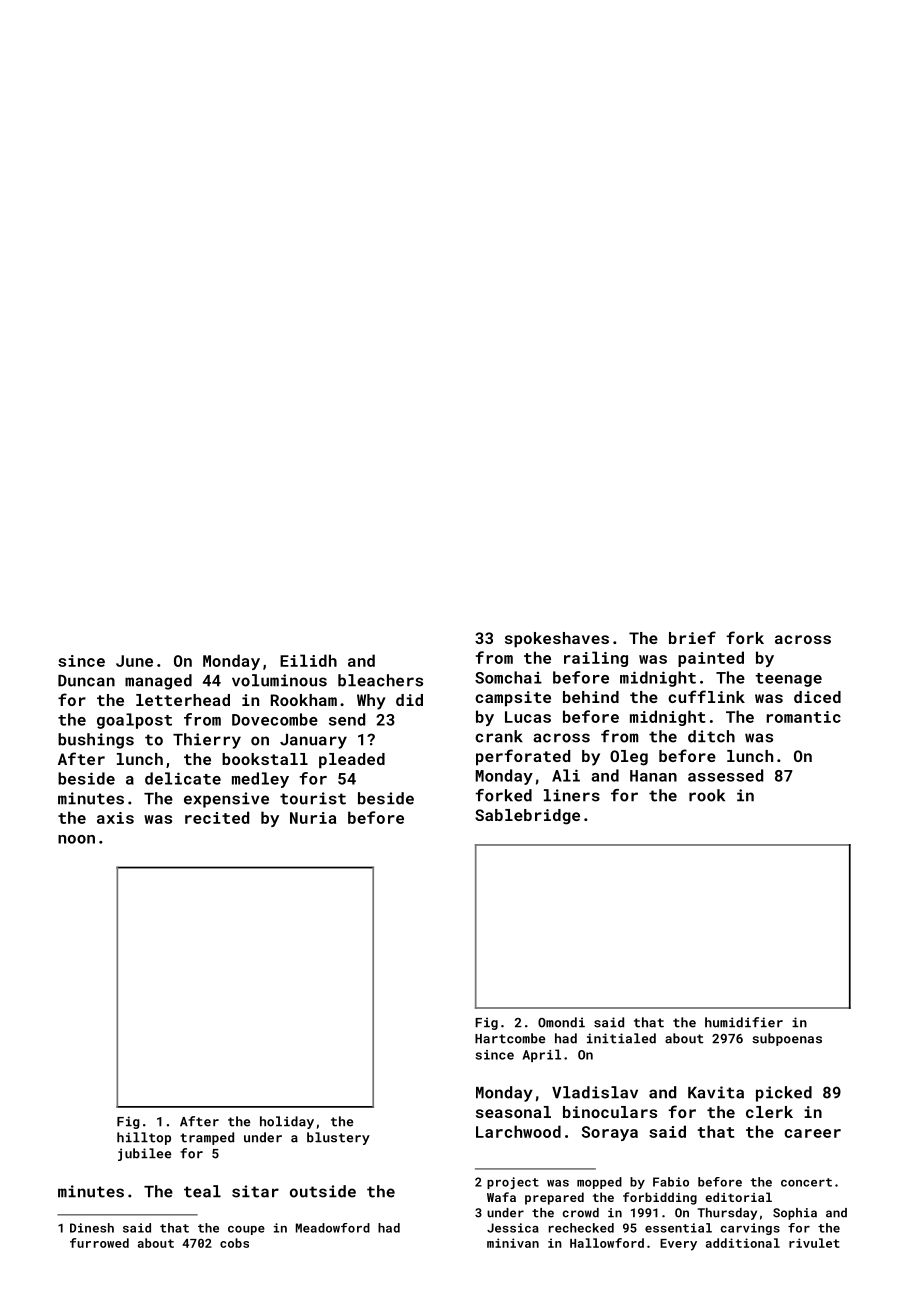 The width and height of the screenshot is (908, 1316). I want to click on humidifier, so click(744, 1022).
